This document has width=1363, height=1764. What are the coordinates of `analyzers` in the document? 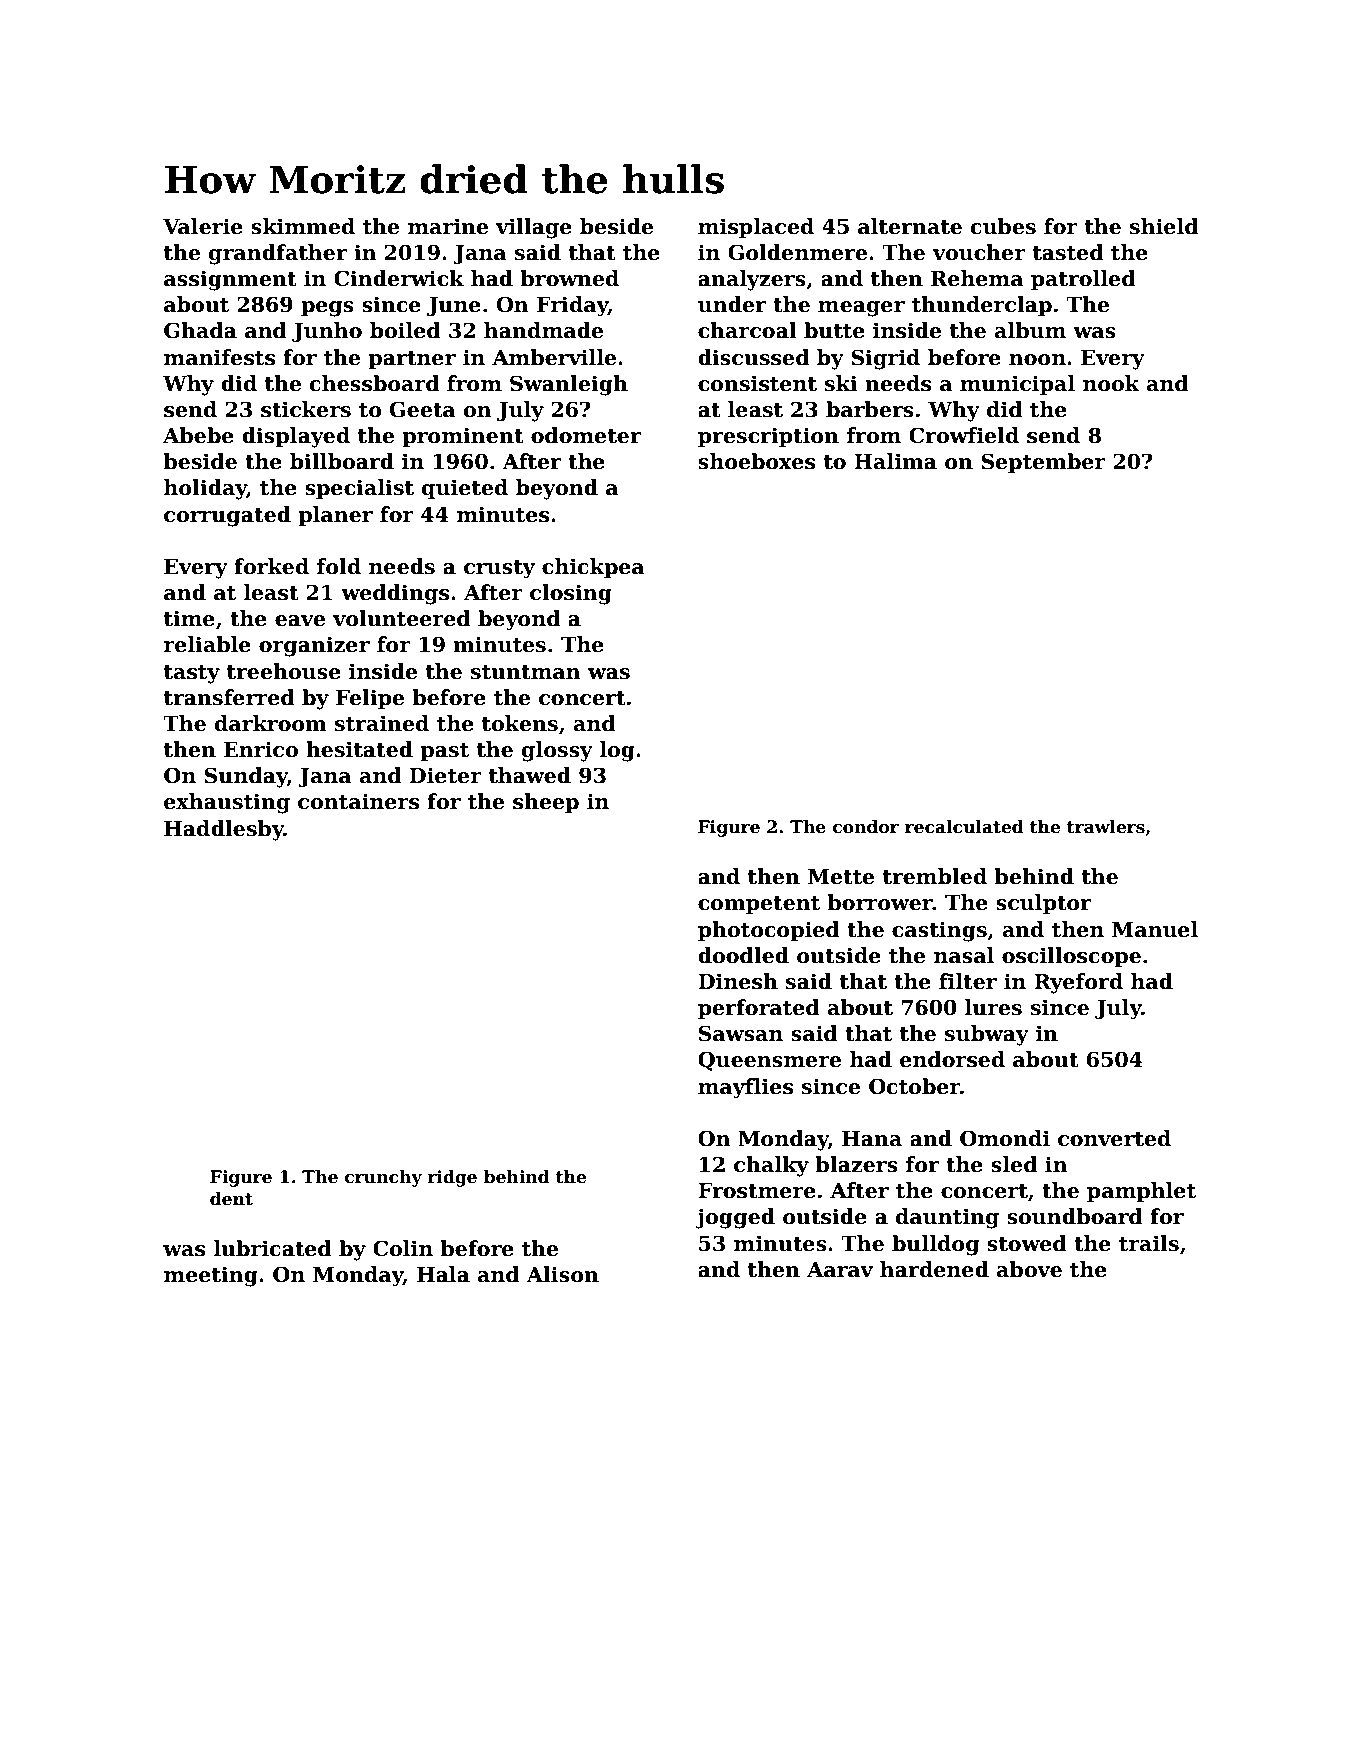 It's located at (752, 280).
